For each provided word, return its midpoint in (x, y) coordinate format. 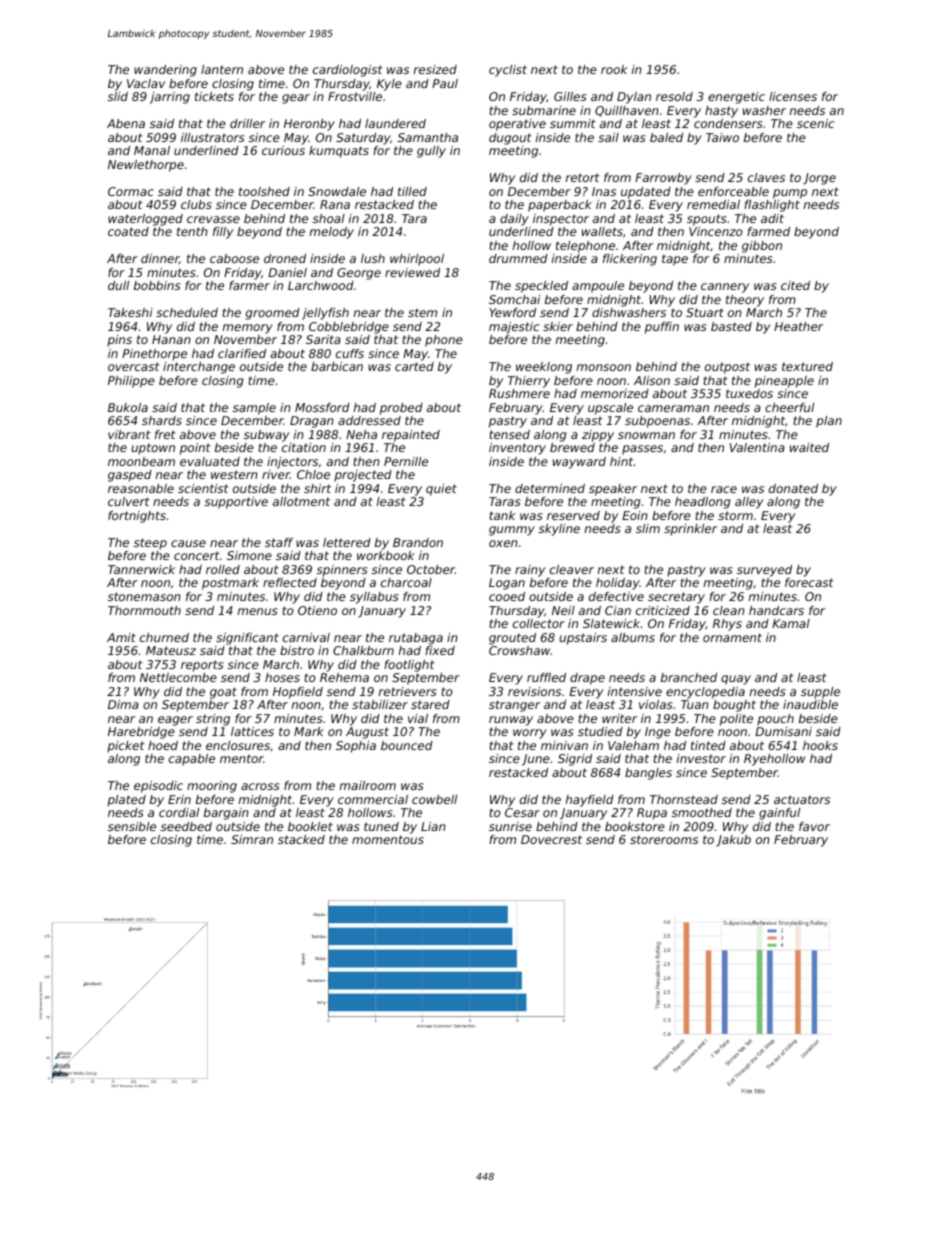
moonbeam (141, 461)
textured (807, 366)
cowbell (434, 799)
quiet (441, 490)
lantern (222, 69)
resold (674, 96)
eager (175, 721)
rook (614, 69)
